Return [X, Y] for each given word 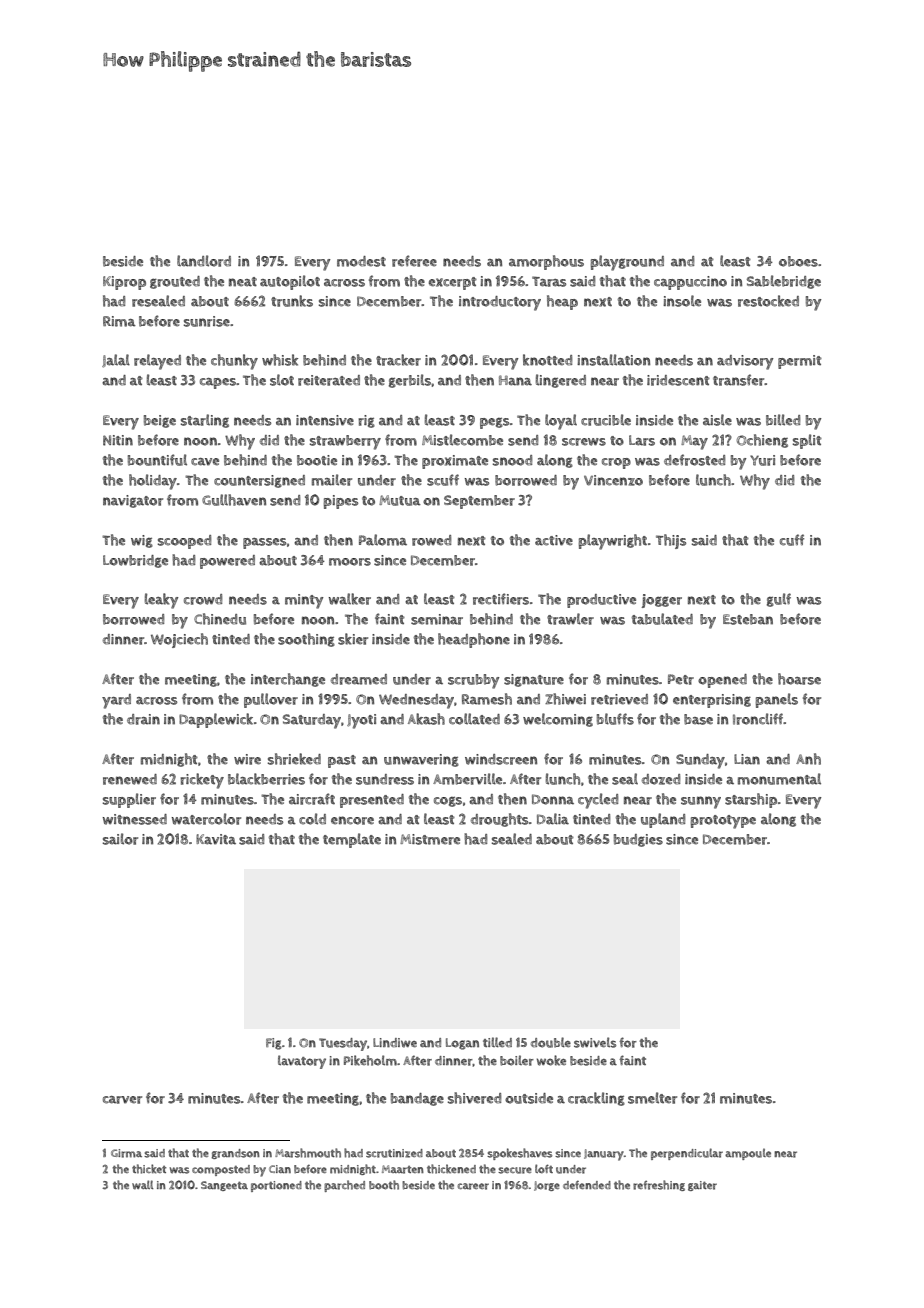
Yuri [762, 460]
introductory [500, 303]
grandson [235, 1154]
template [352, 840]
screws [584, 442]
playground [627, 263]
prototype [723, 822]
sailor [120, 839]
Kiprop [124, 283]
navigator [133, 501]
